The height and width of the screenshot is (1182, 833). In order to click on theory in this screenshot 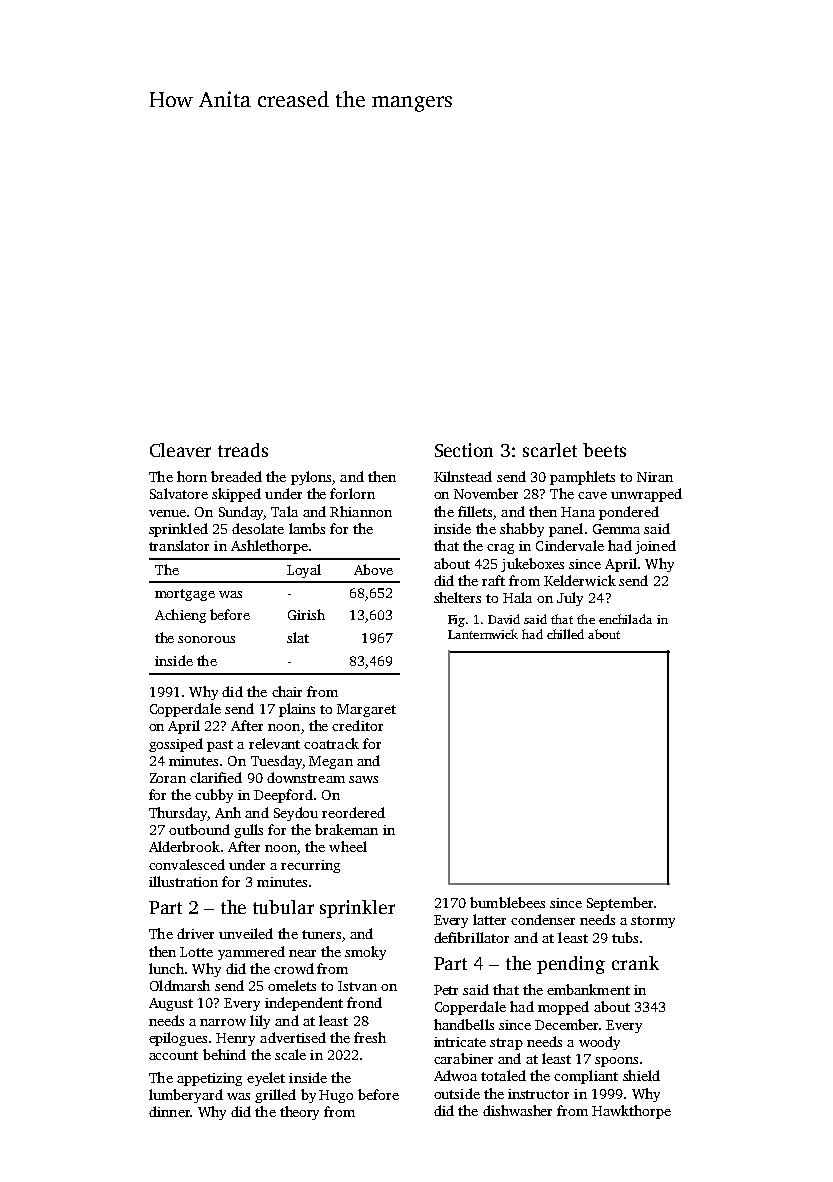, I will do `click(299, 1113)`.
